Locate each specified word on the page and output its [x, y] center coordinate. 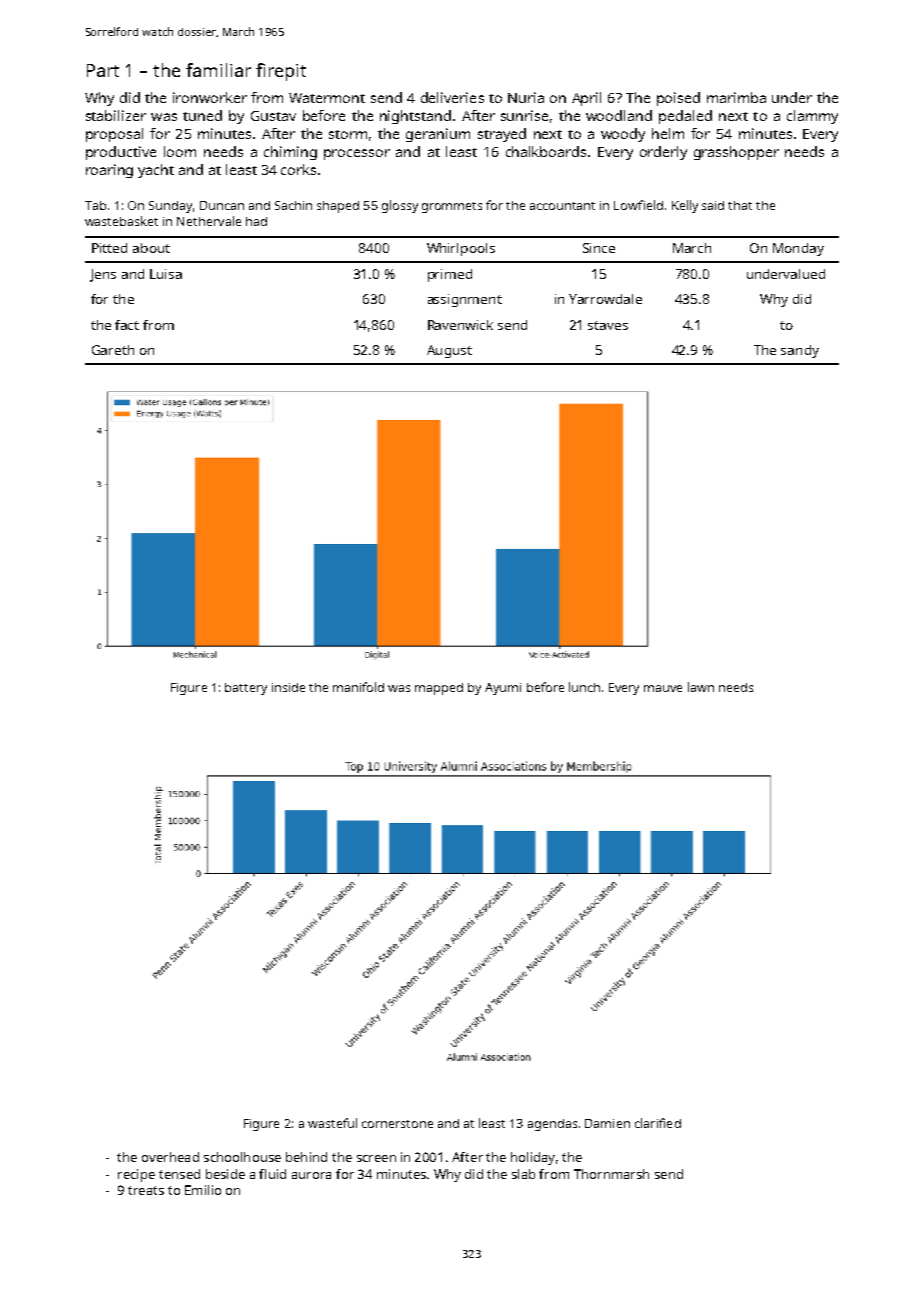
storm [348, 134]
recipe [136, 1175]
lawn [701, 687]
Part [103, 70]
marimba [736, 97]
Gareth [113, 350]
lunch [584, 687]
